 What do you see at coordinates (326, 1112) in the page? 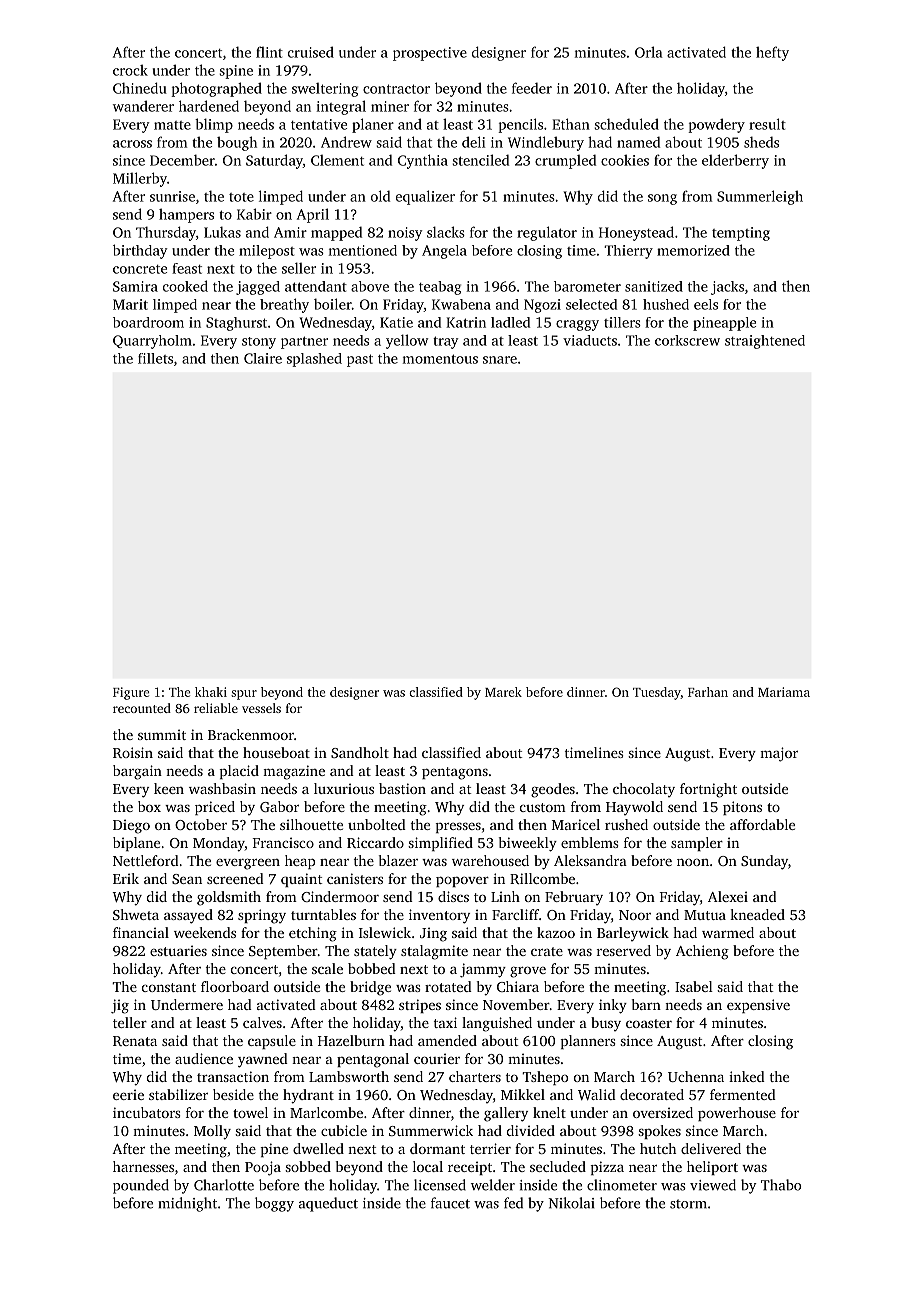
I see `Marlcombe` at bounding box center [326, 1112].
